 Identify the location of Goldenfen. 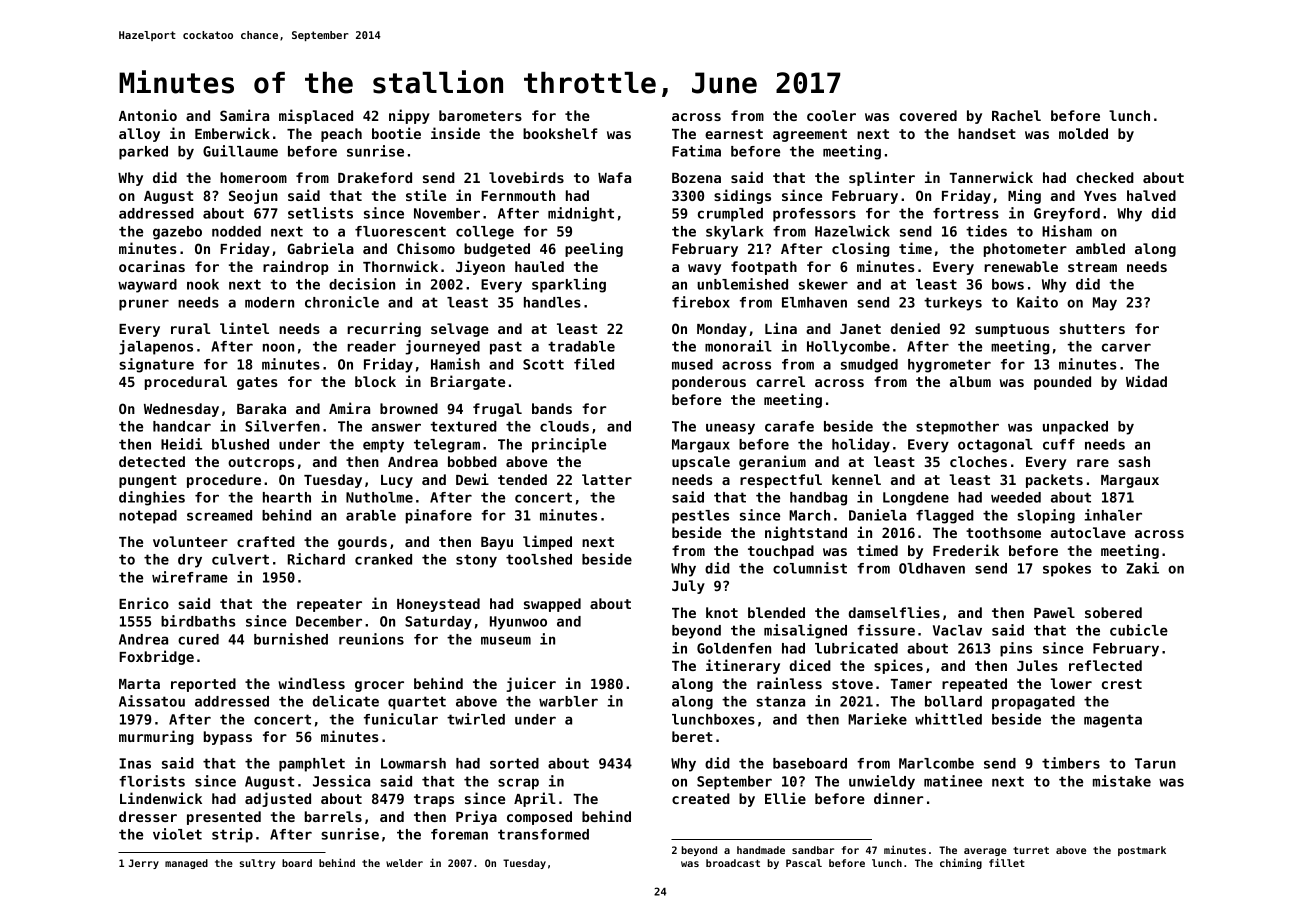
(734, 648).
